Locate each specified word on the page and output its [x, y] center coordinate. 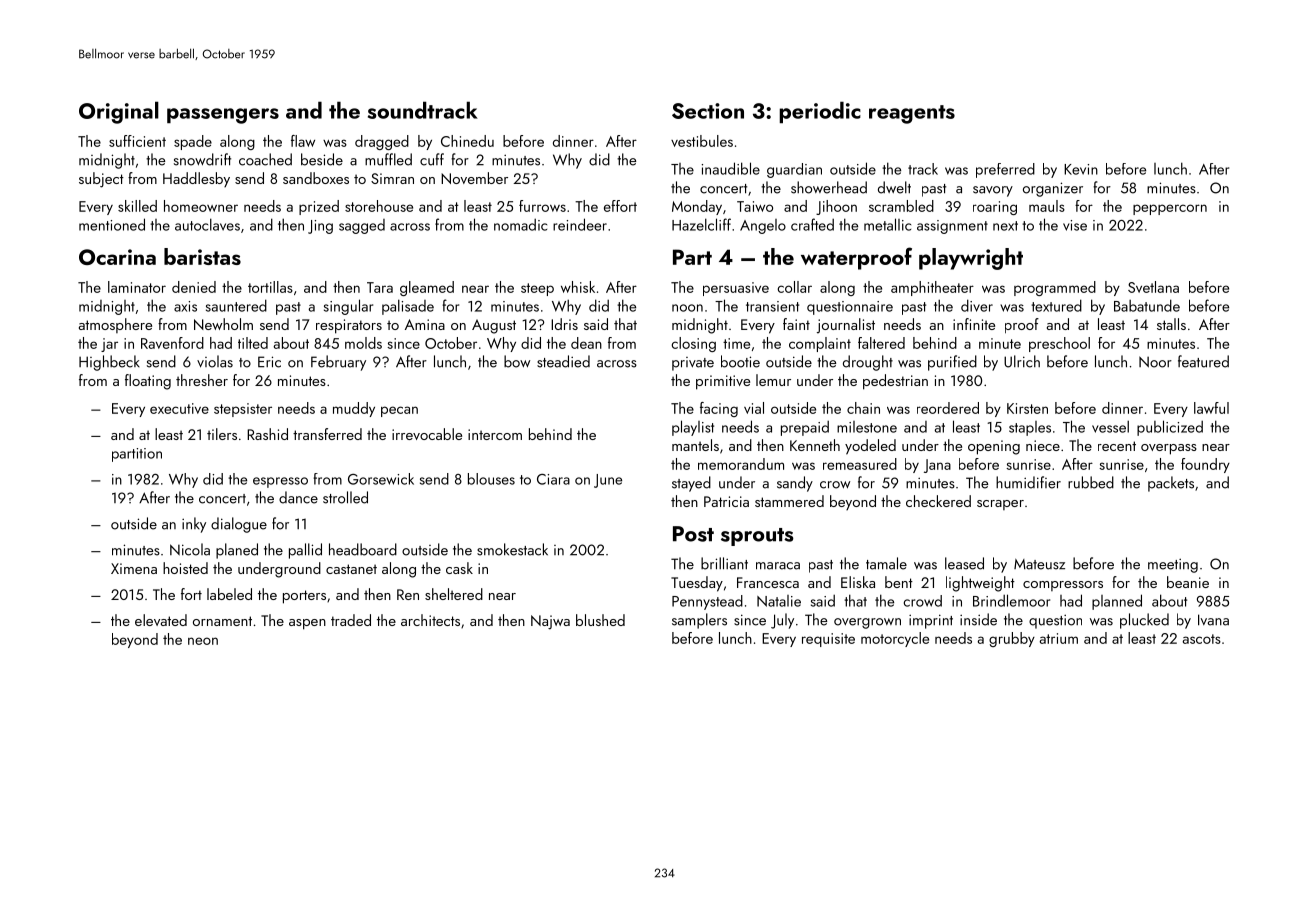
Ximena [134, 568]
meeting [1173, 565]
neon [203, 641]
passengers [223, 116]
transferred [327, 434]
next [1005, 226]
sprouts [757, 537]
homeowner [201, 206]
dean [586, 343]
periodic [820, 112]
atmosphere [115, 325]
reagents [912, 114]
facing [719, 409]
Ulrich [1022, 361]
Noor [1155, 362]
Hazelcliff [701, 224]
